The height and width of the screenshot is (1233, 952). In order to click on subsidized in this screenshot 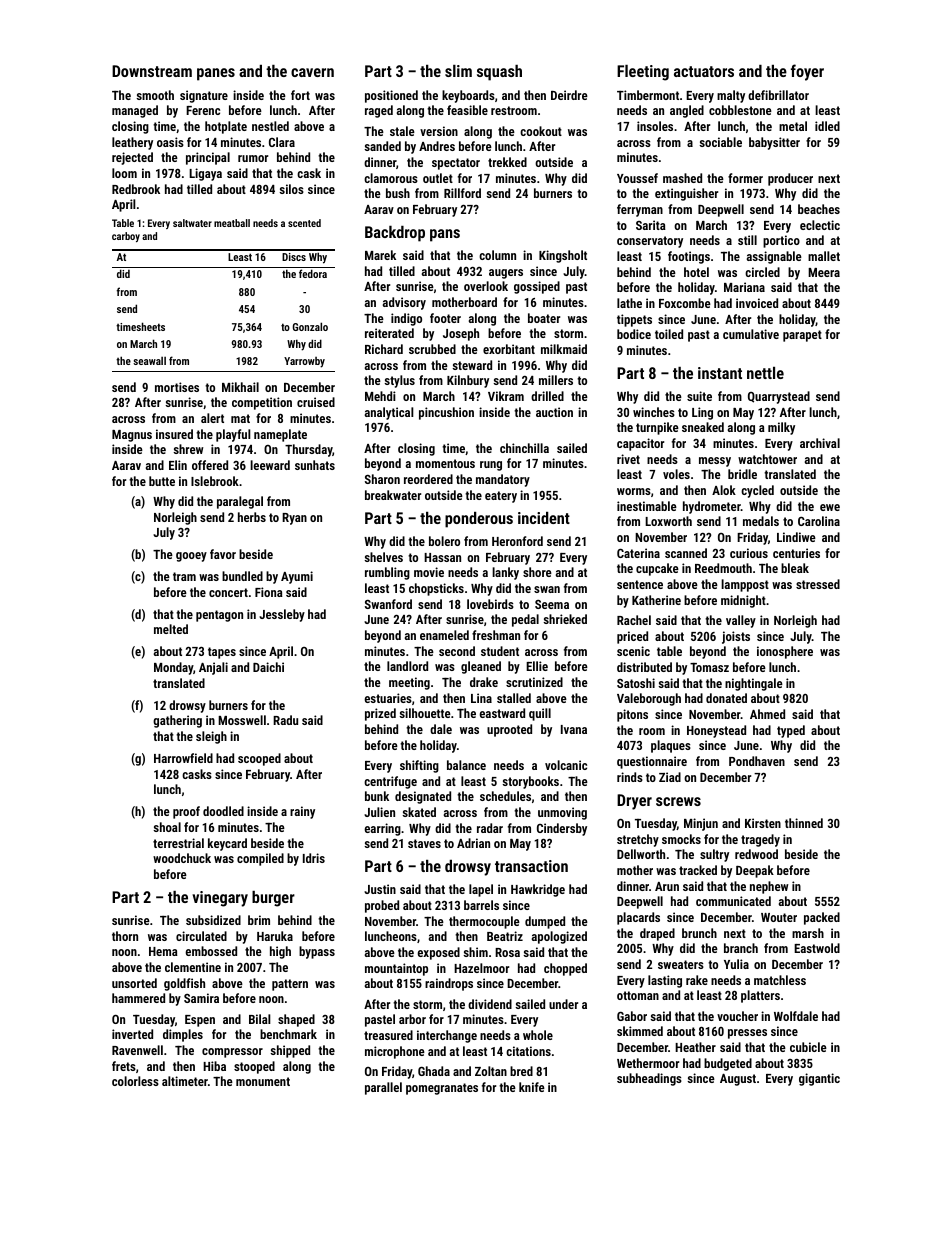, I will do `click(213, 920)`.
